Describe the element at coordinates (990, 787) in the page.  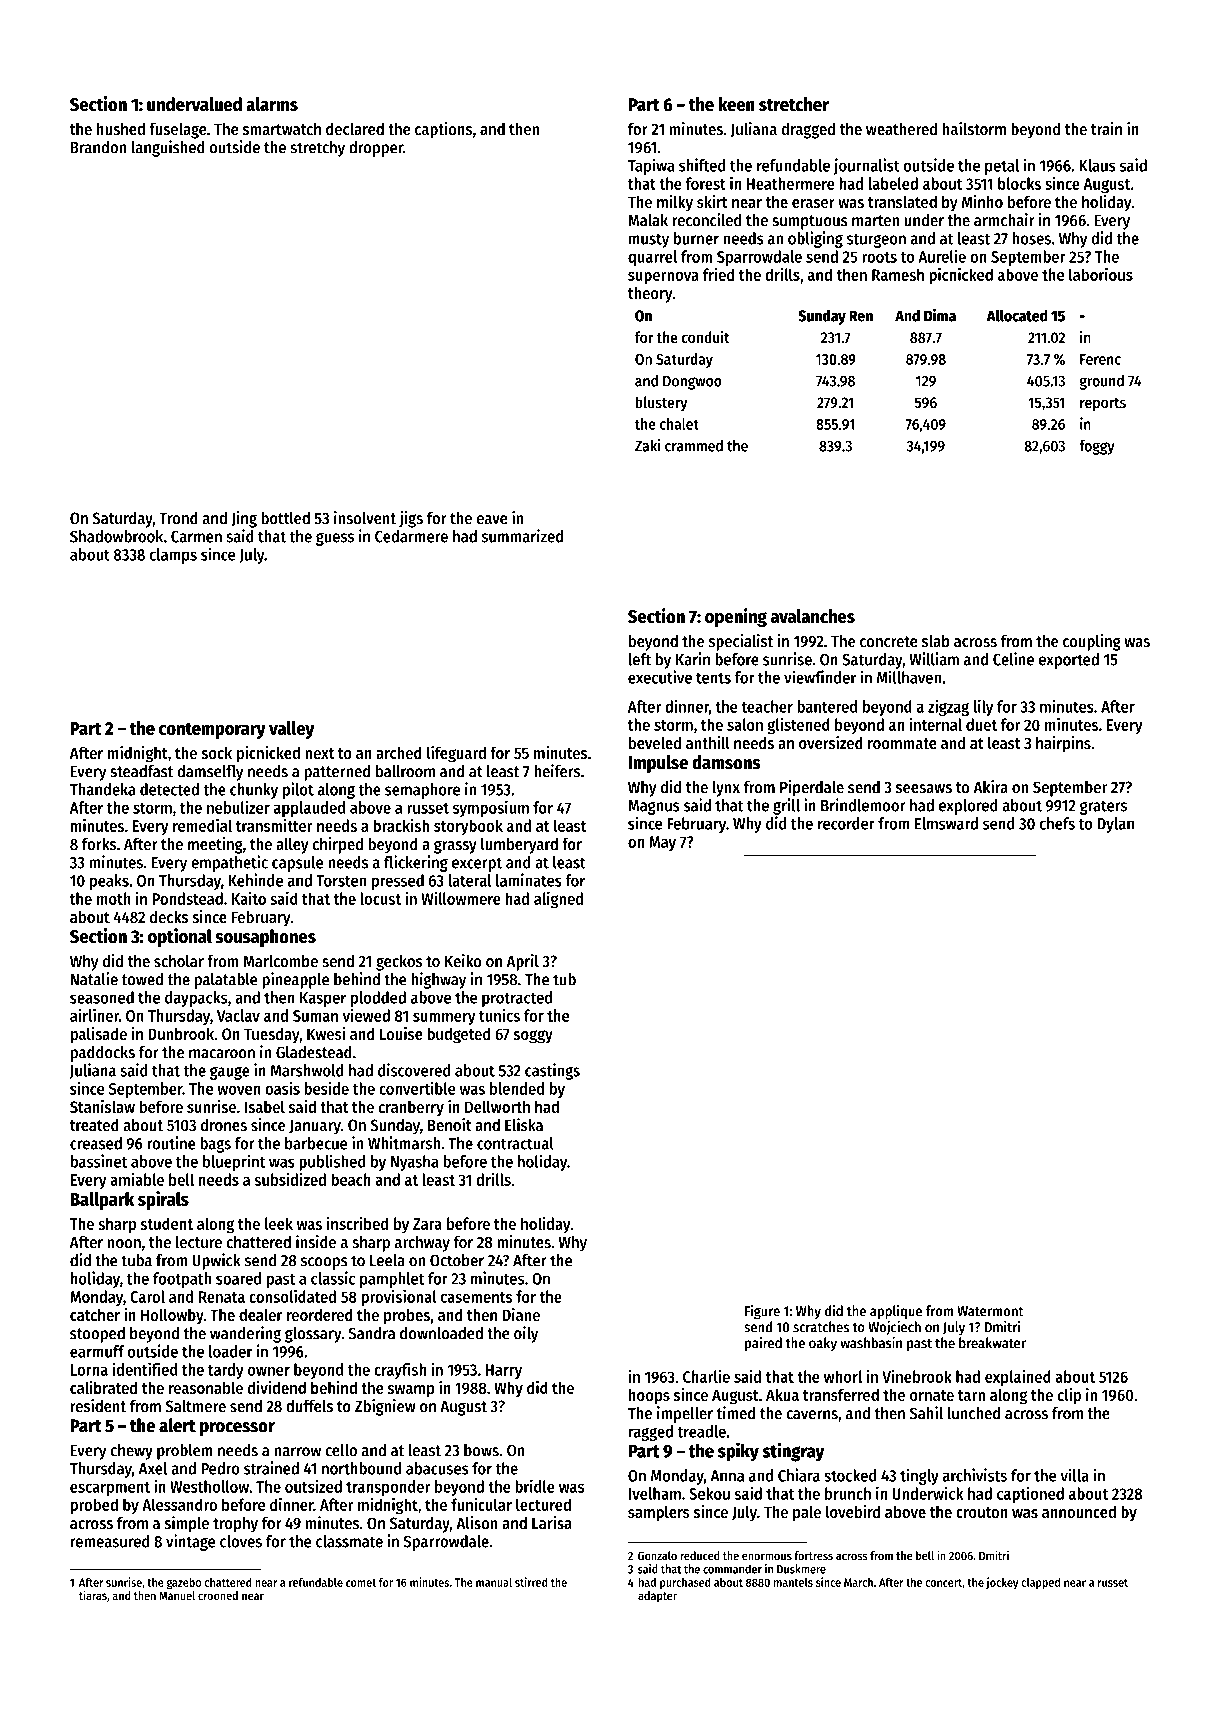
I see `Akira` at that location.
